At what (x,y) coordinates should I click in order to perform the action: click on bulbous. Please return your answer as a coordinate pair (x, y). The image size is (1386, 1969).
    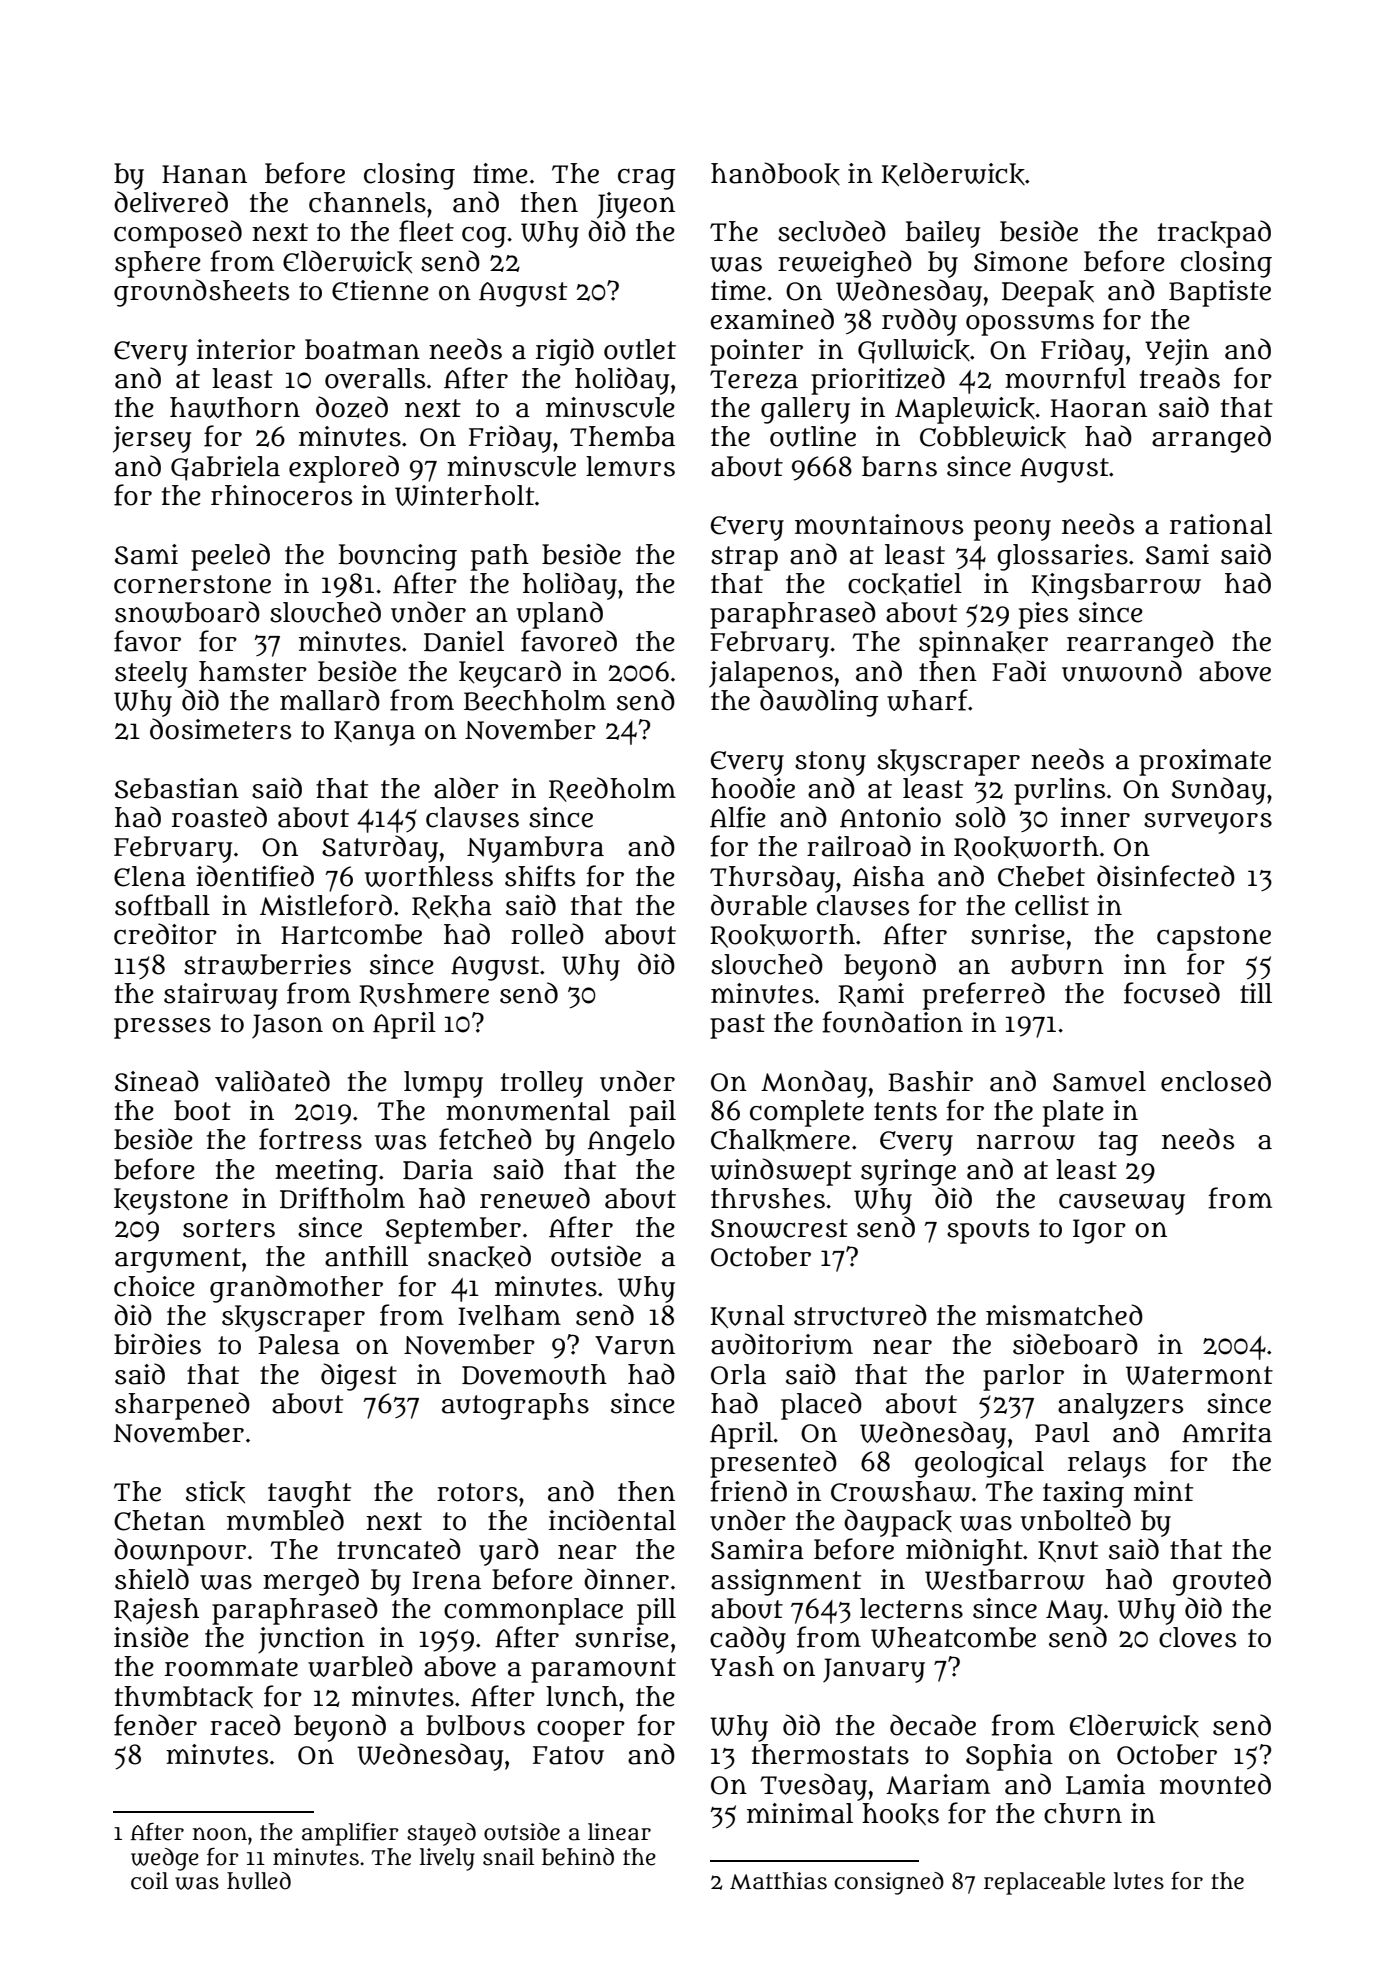
    Looking at the image, I should click on (475, 1725).
